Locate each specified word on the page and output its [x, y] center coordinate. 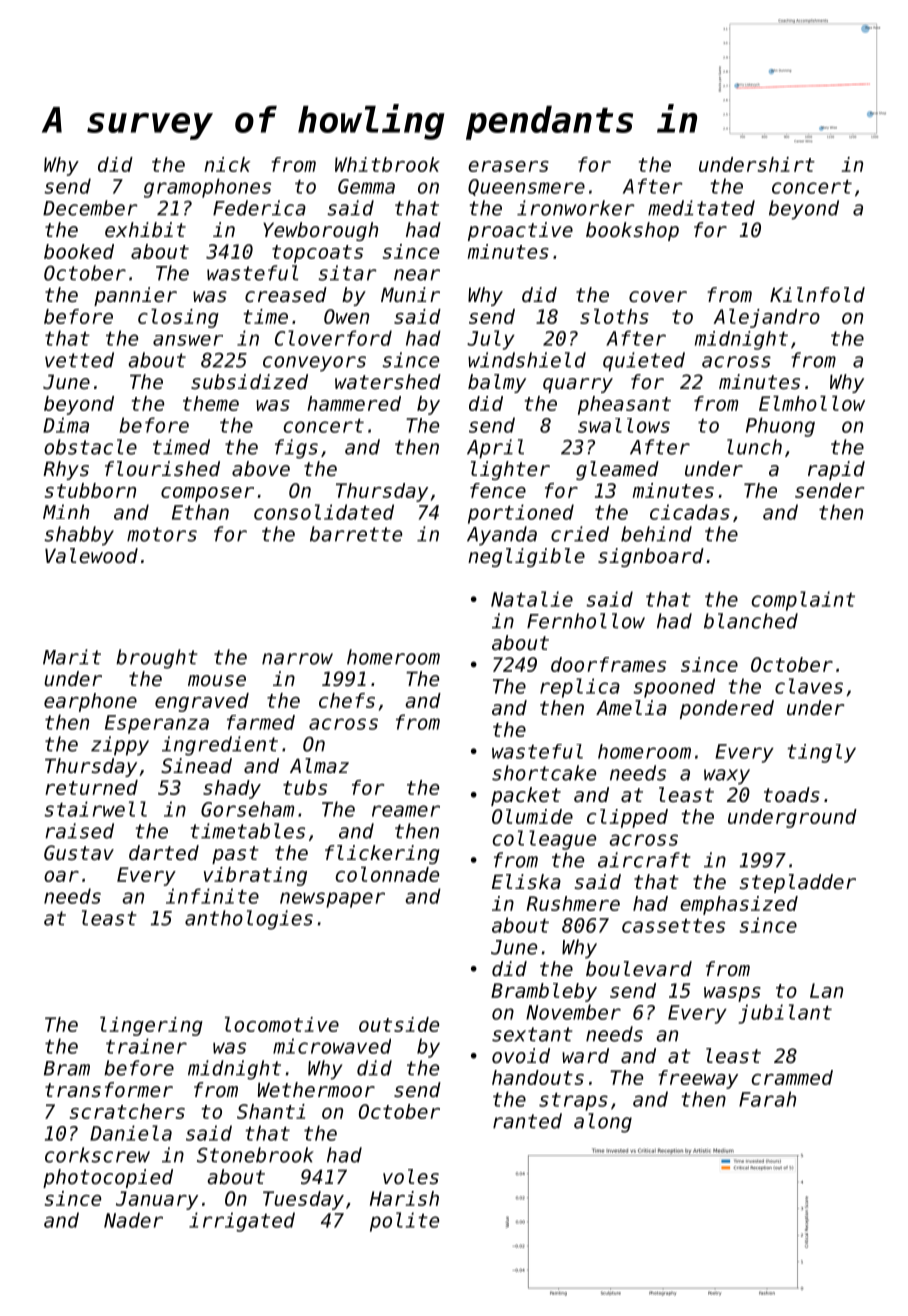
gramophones [207, 188]
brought [157, 659]
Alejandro [767, 318]
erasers [508, 166]
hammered [354, 403]
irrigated [242, 1222]
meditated [701, 208]
